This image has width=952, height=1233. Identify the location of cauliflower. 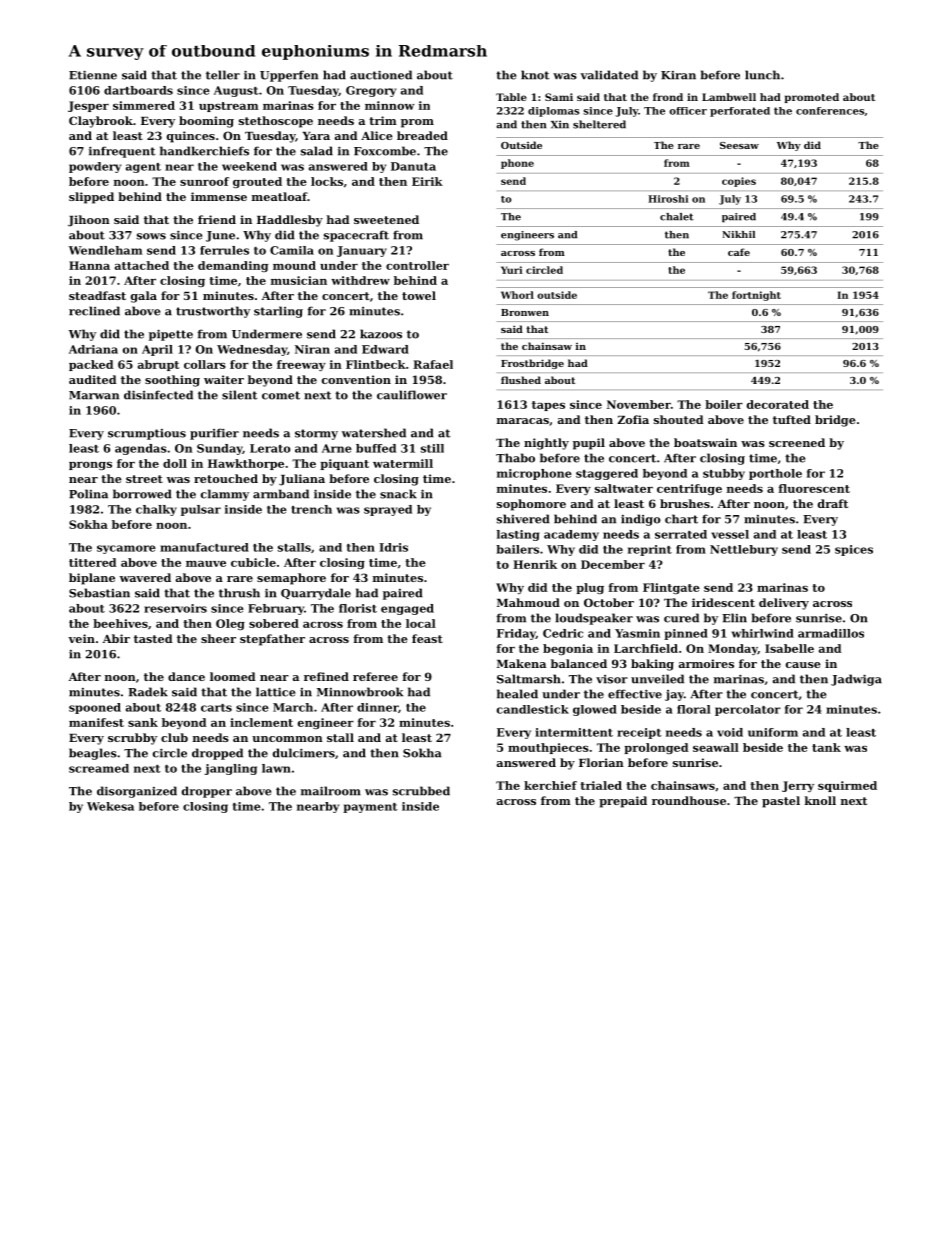
(412, 395).
